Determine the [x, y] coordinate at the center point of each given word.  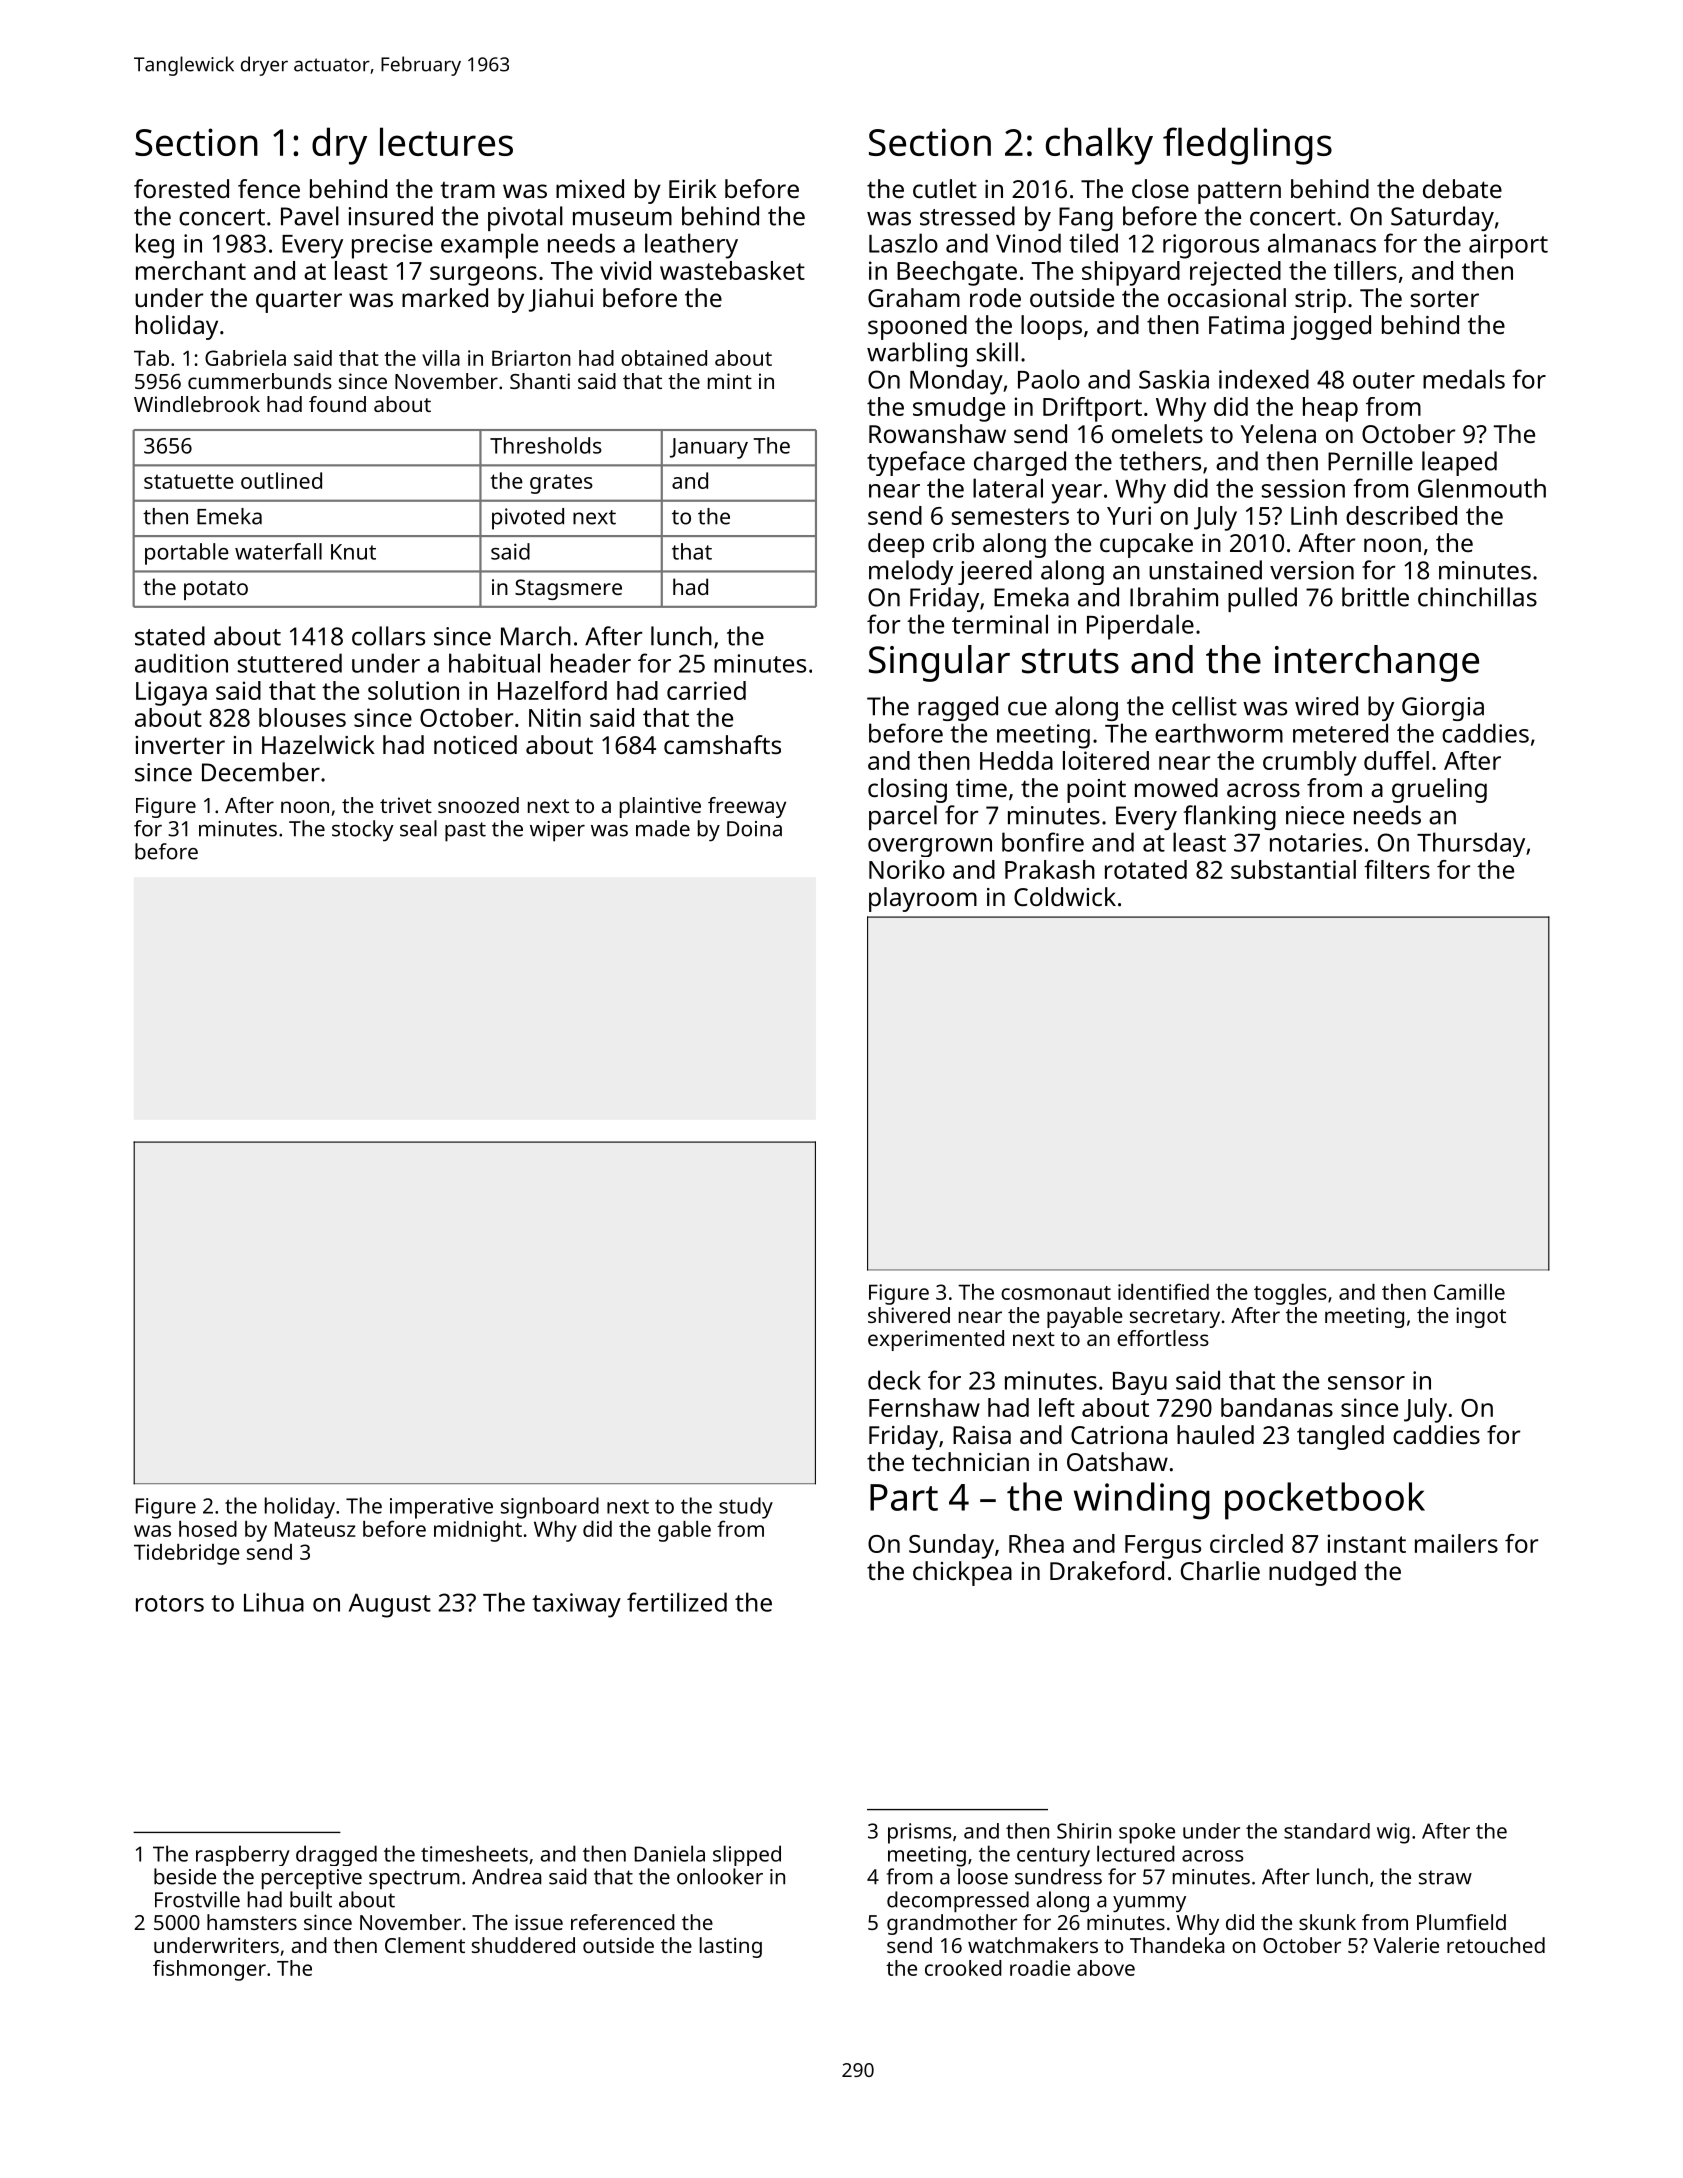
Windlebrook [197, 404]
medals [1464, 379]
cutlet [945, 188]
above [1106, 1968]
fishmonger [209, 1970]
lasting [731, 1947]
